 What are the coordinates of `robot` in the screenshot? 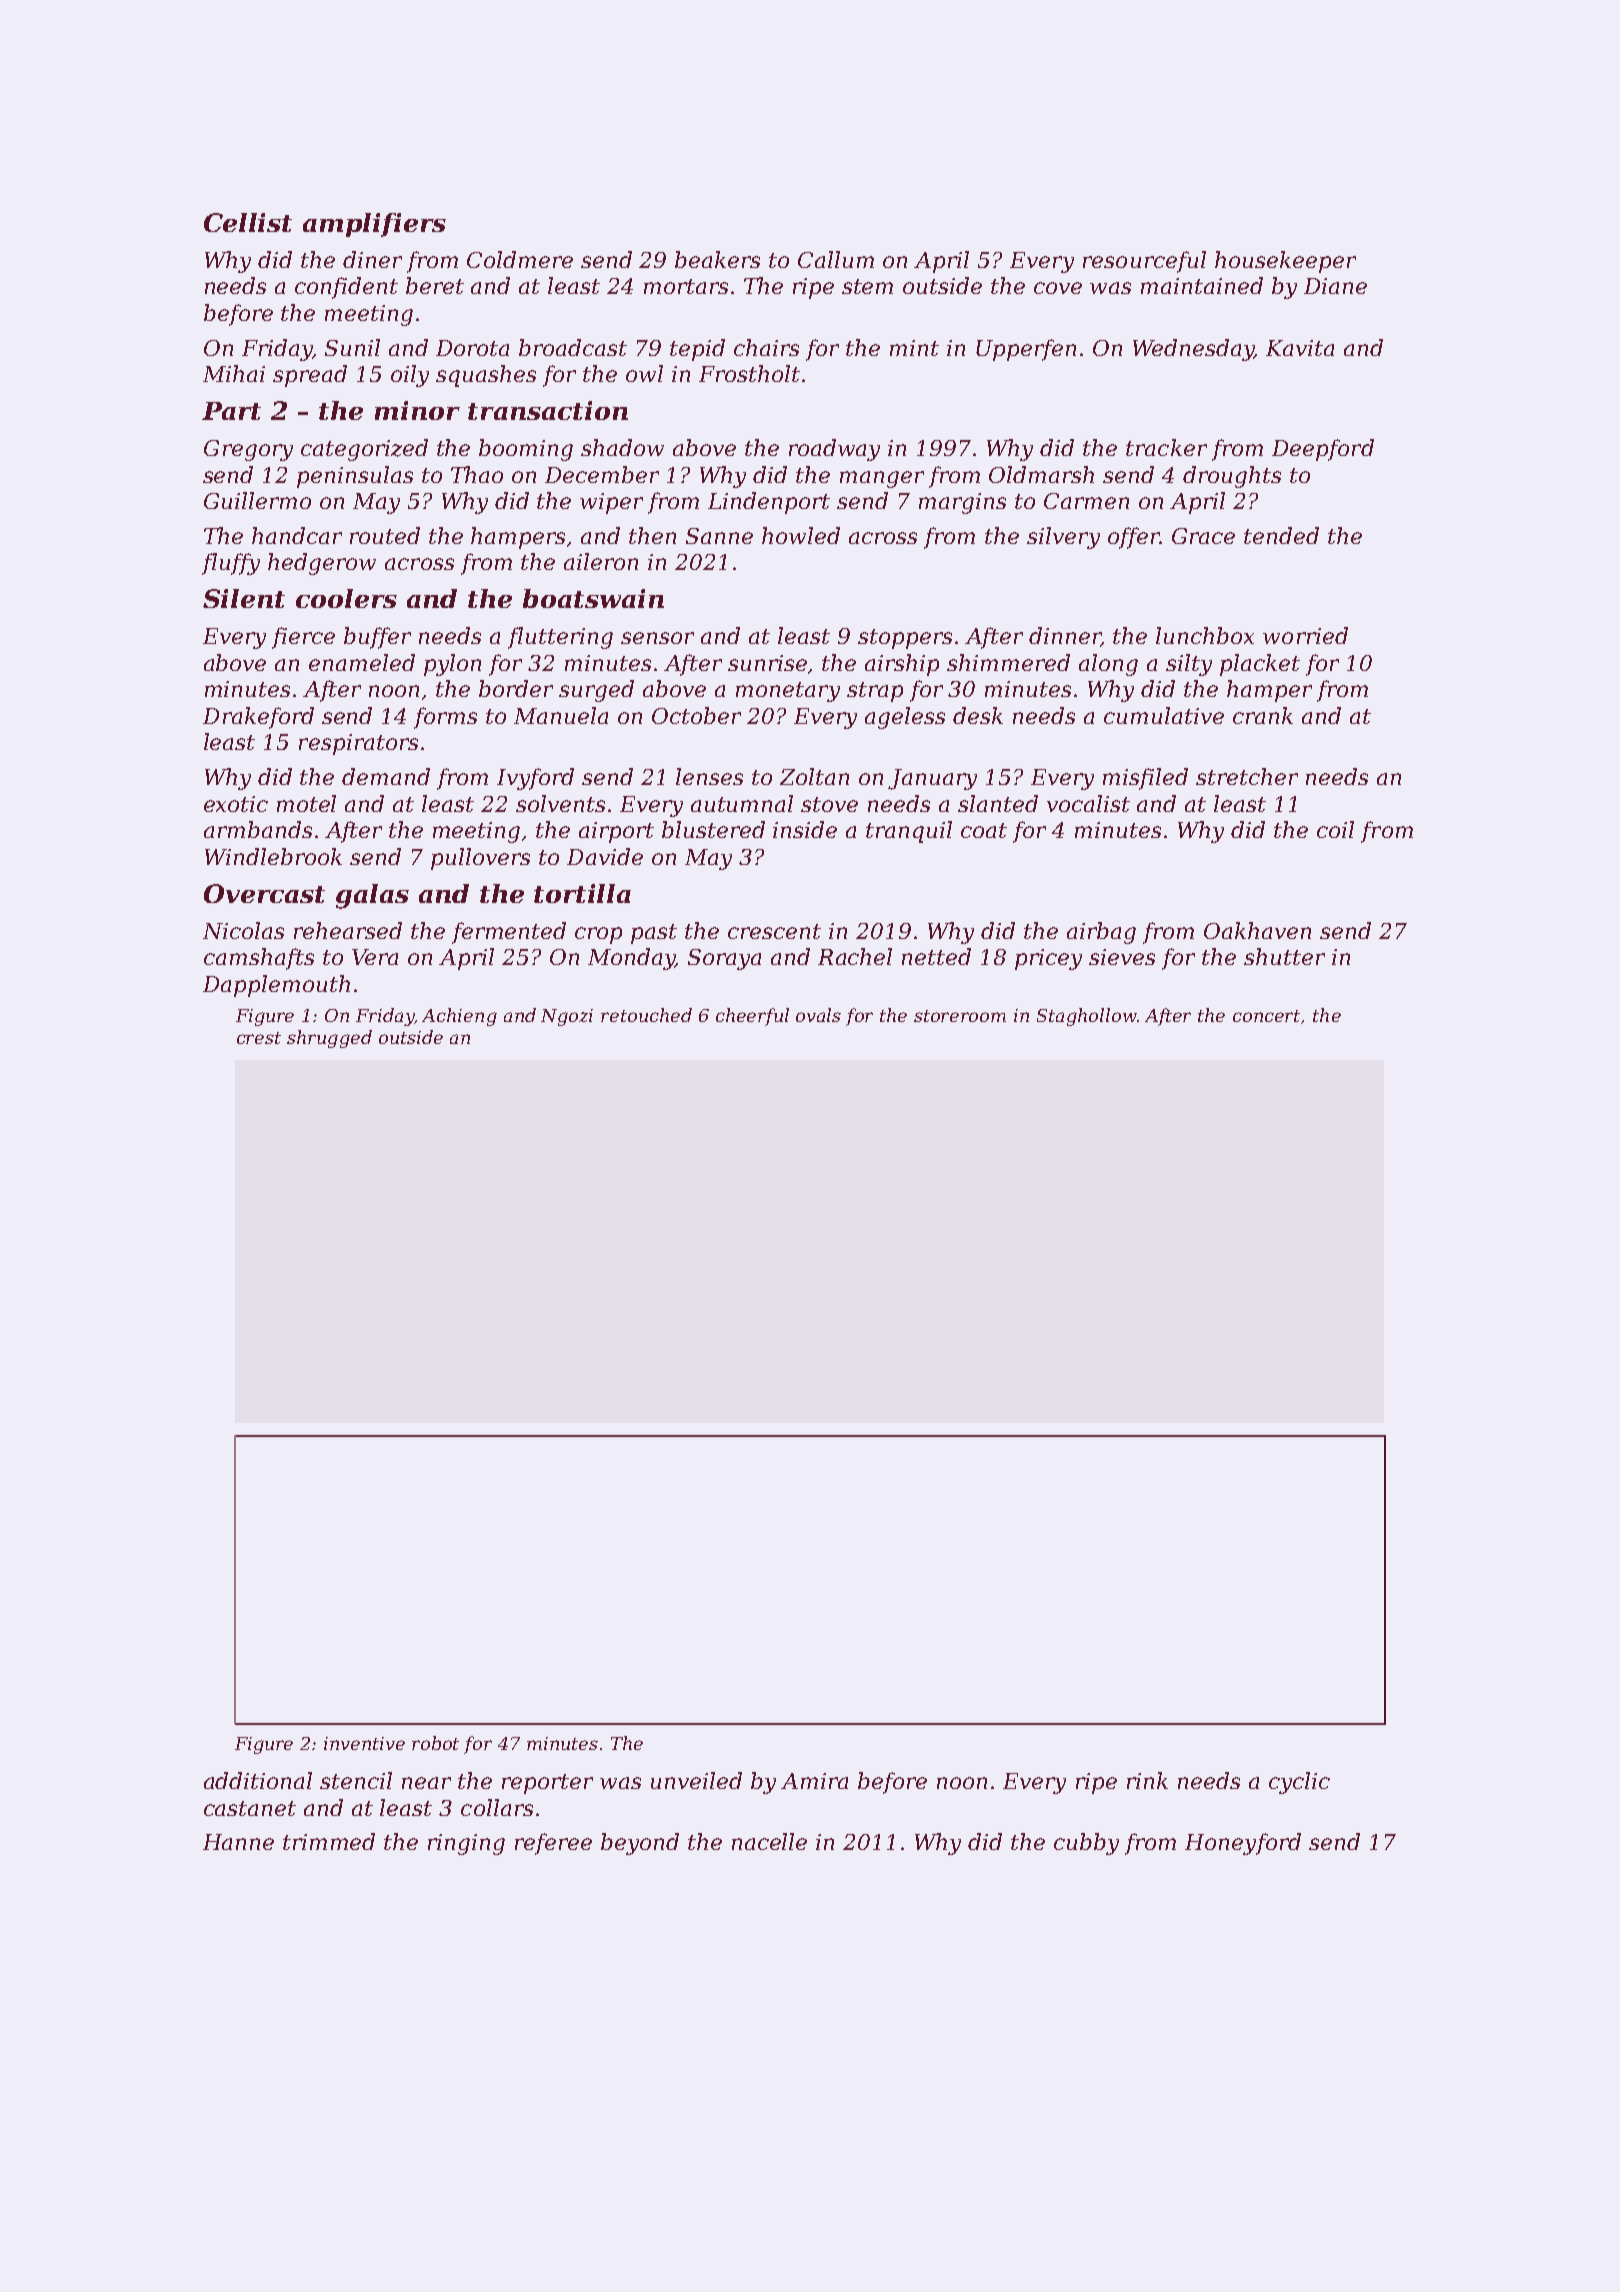 It's located at (435, 1743).
